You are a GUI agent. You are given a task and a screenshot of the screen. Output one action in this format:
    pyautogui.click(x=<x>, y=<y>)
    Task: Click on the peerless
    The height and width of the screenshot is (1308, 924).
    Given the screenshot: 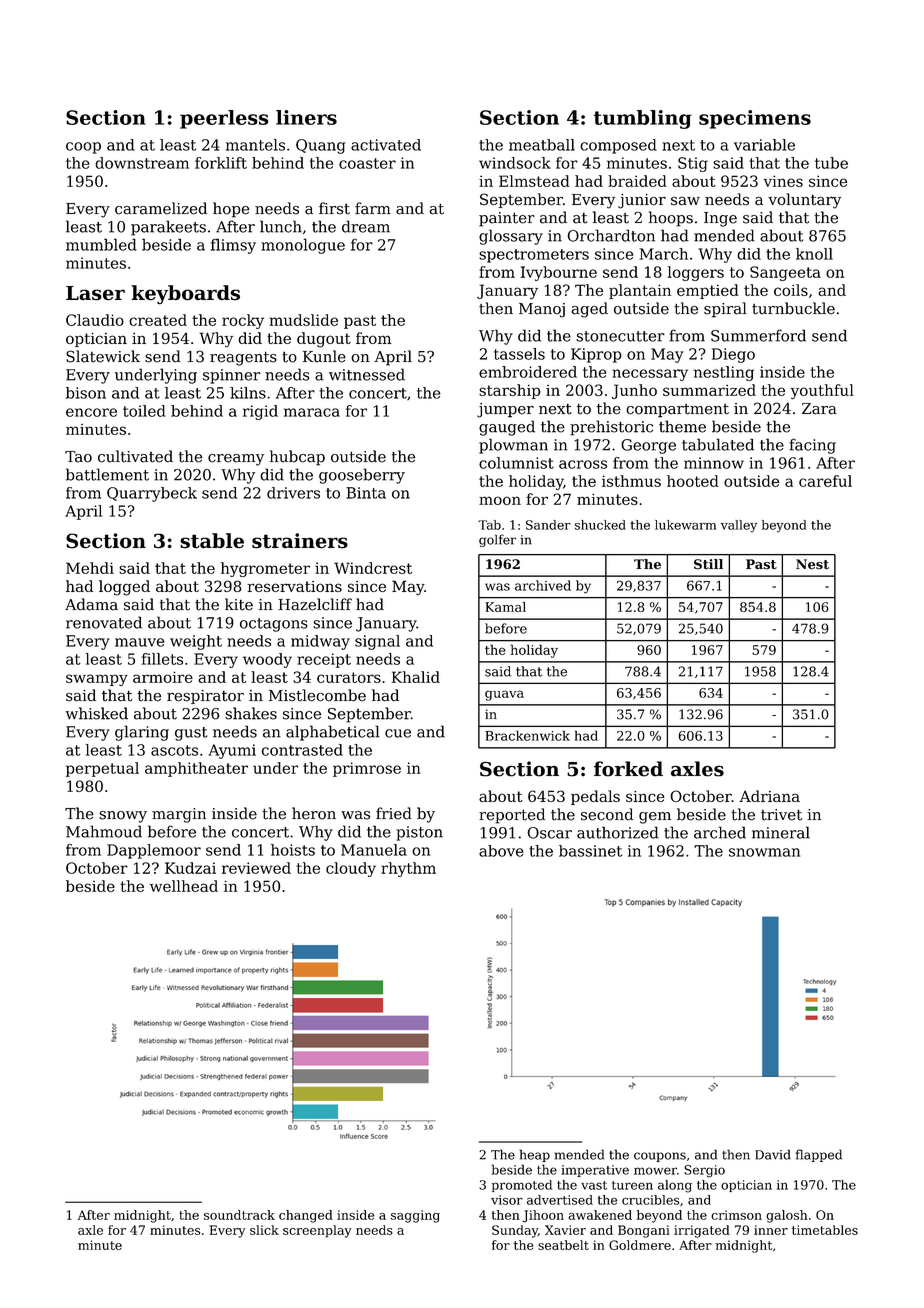 What is the action you would take?
    pyautogui.click(x=224, y=119)
